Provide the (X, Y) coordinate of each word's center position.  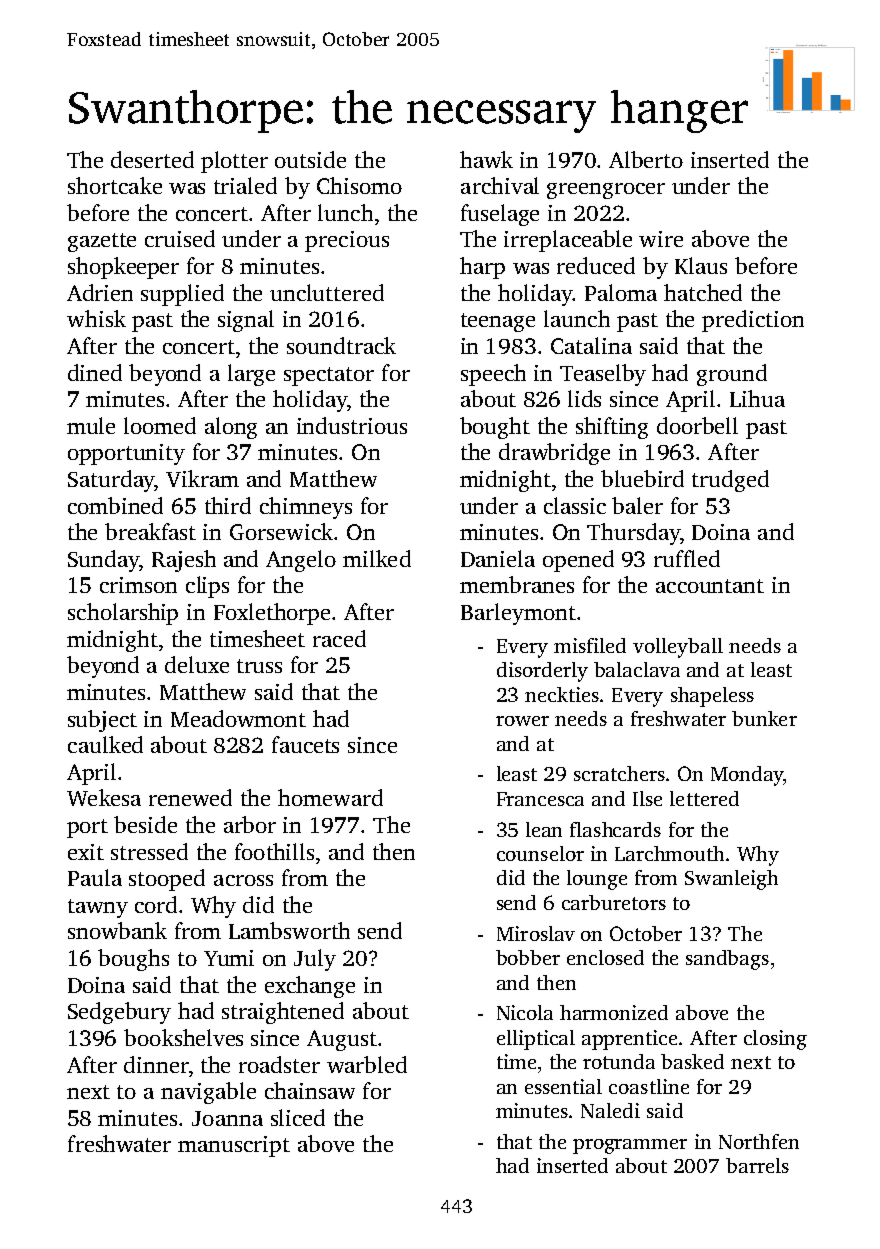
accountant (710, 586)
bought (495, 428)
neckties (562, 694)
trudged (730, 481)
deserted (152, 159)
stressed (149, 851)
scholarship (123, 614)
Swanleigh (731, 880)
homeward (330, 797)
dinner (156, 1064)
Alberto (646, 159)
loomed (160, 425)
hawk (486, 159)
